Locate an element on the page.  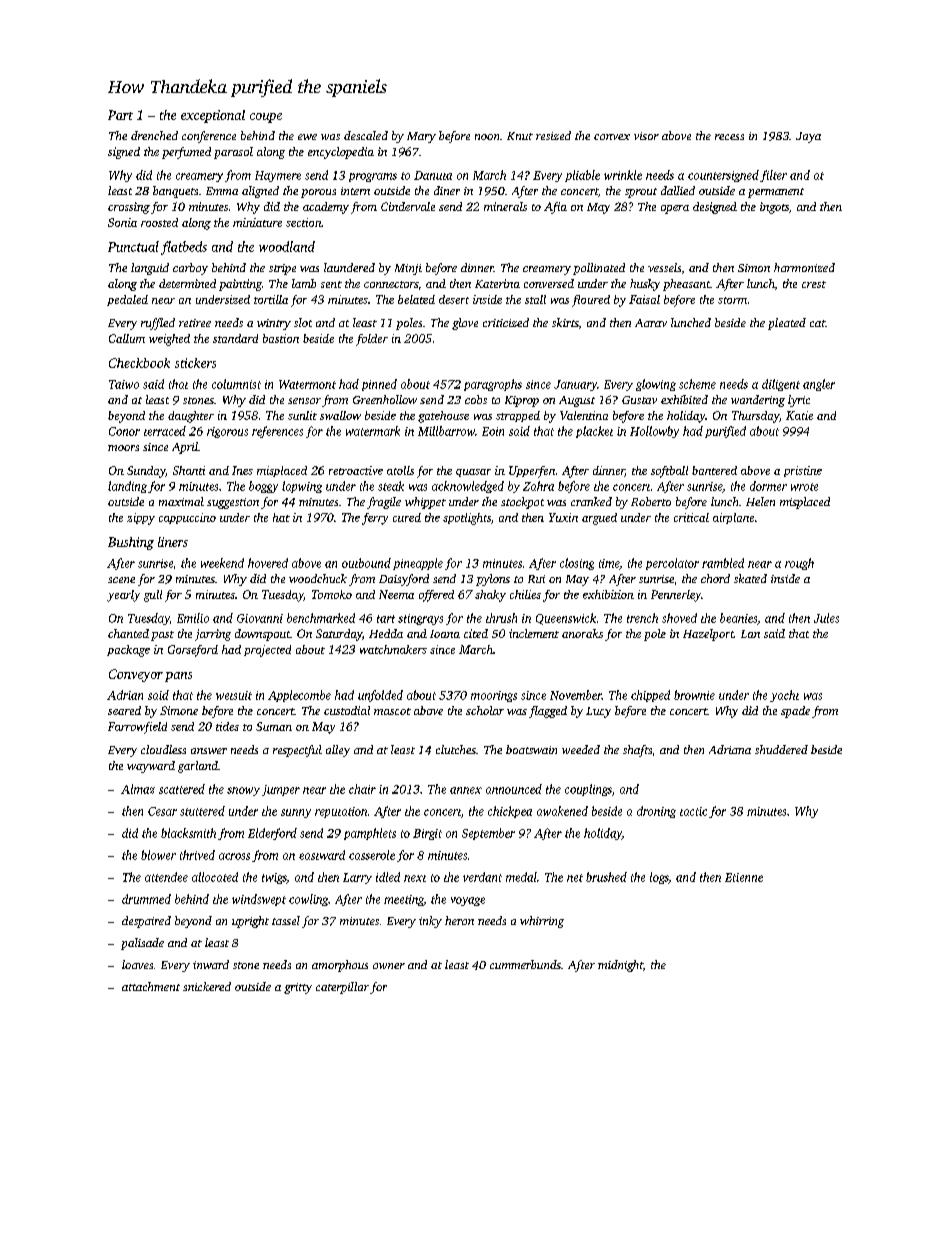
cummerbunds is located at coordinates (525, 964).
